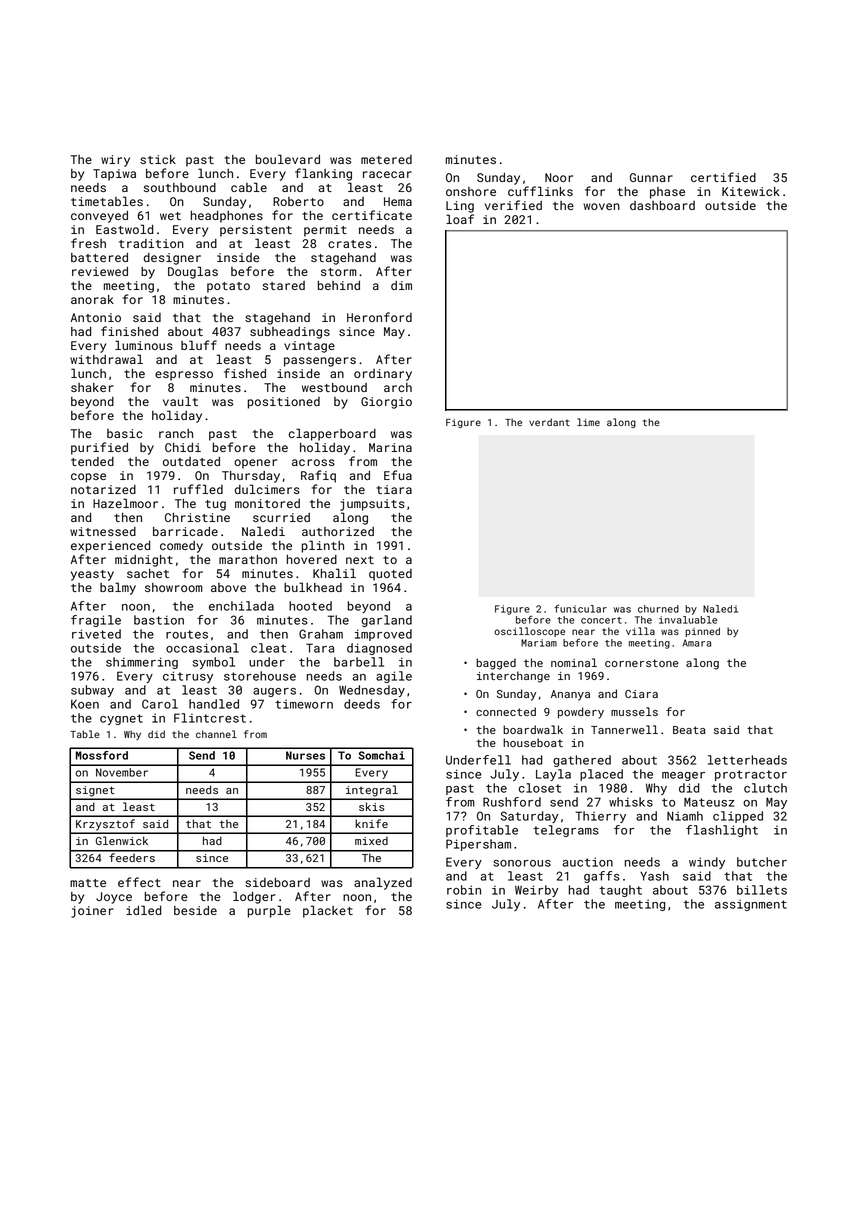 This page has height=1218, width=858. Describe the element at coordinates (386, 159) in the page. I see `metered` at that location.
